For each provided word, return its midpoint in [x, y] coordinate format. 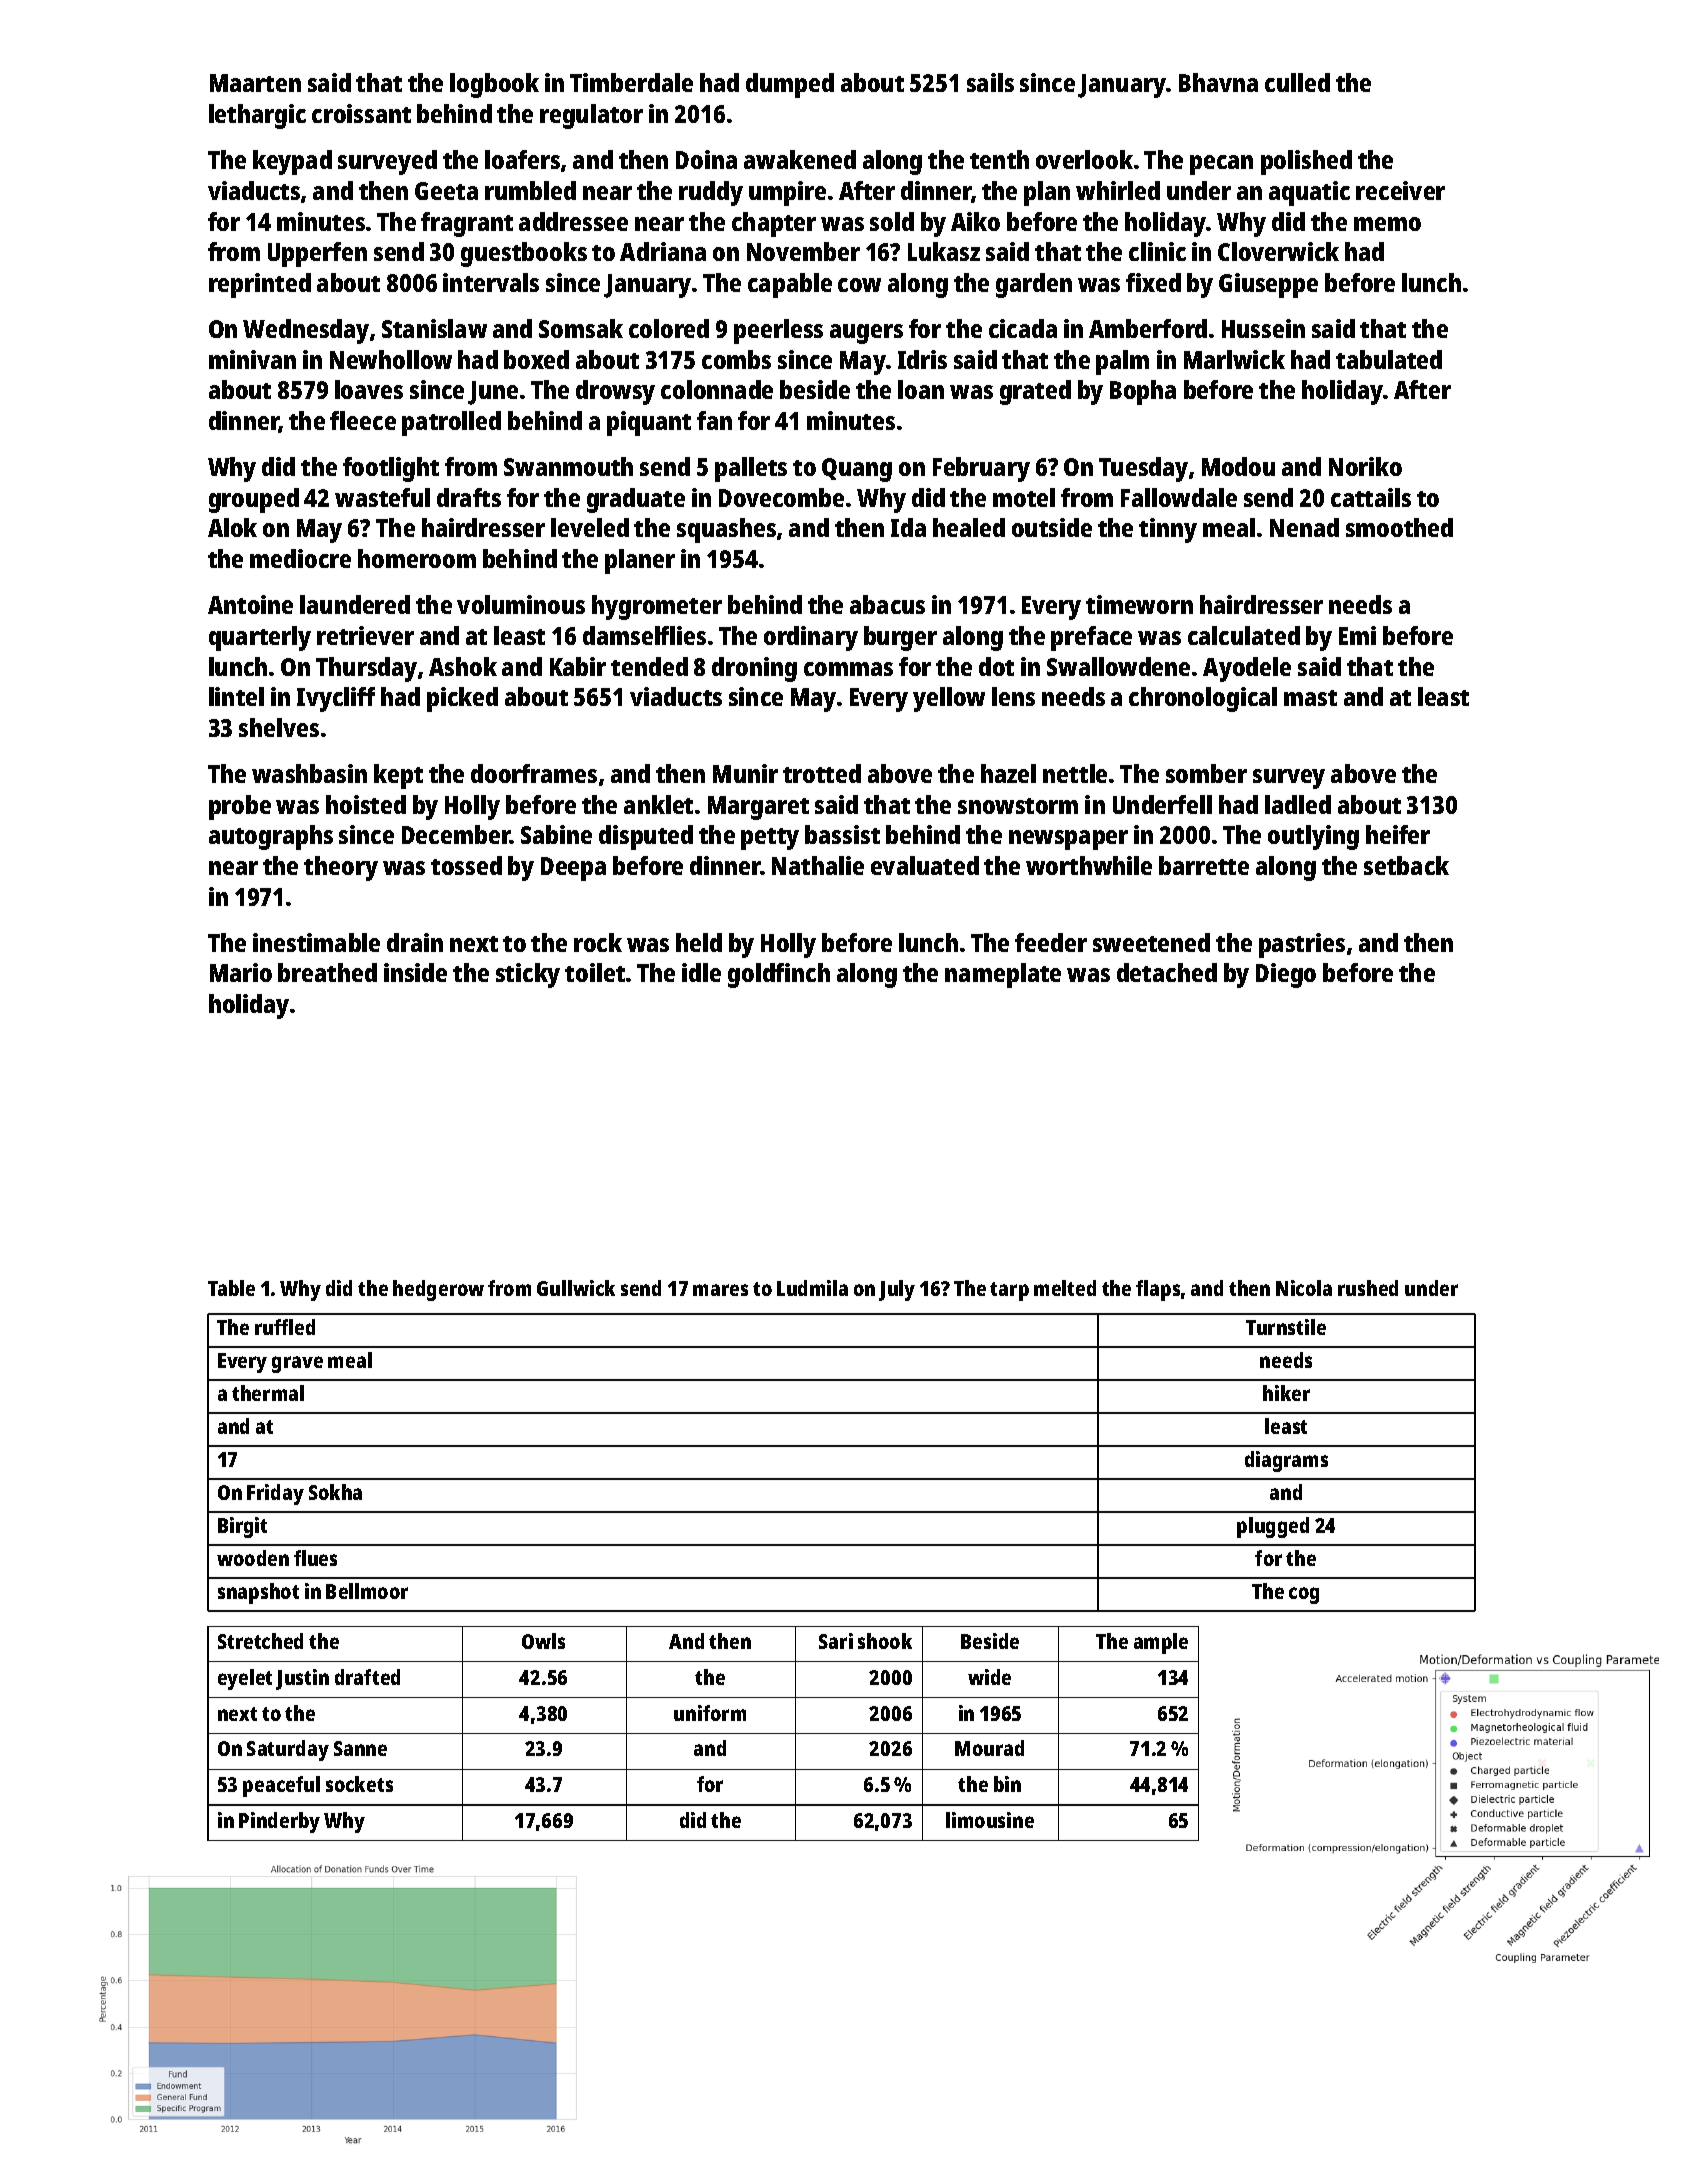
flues [315, 1558]
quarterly [260, 638]
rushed [1368, 1288]
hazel [1008, 773]
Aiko [975, 221]
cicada [1023, 328]
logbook [494, 85]
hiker [1286, 1393]
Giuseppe [1268, 285]
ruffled [285, 1327]
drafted [367, 1677]
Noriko [1365, 466]
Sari [836, 1641]
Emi [1357, 635]
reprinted [260, 285]
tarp [1009, 1291]
